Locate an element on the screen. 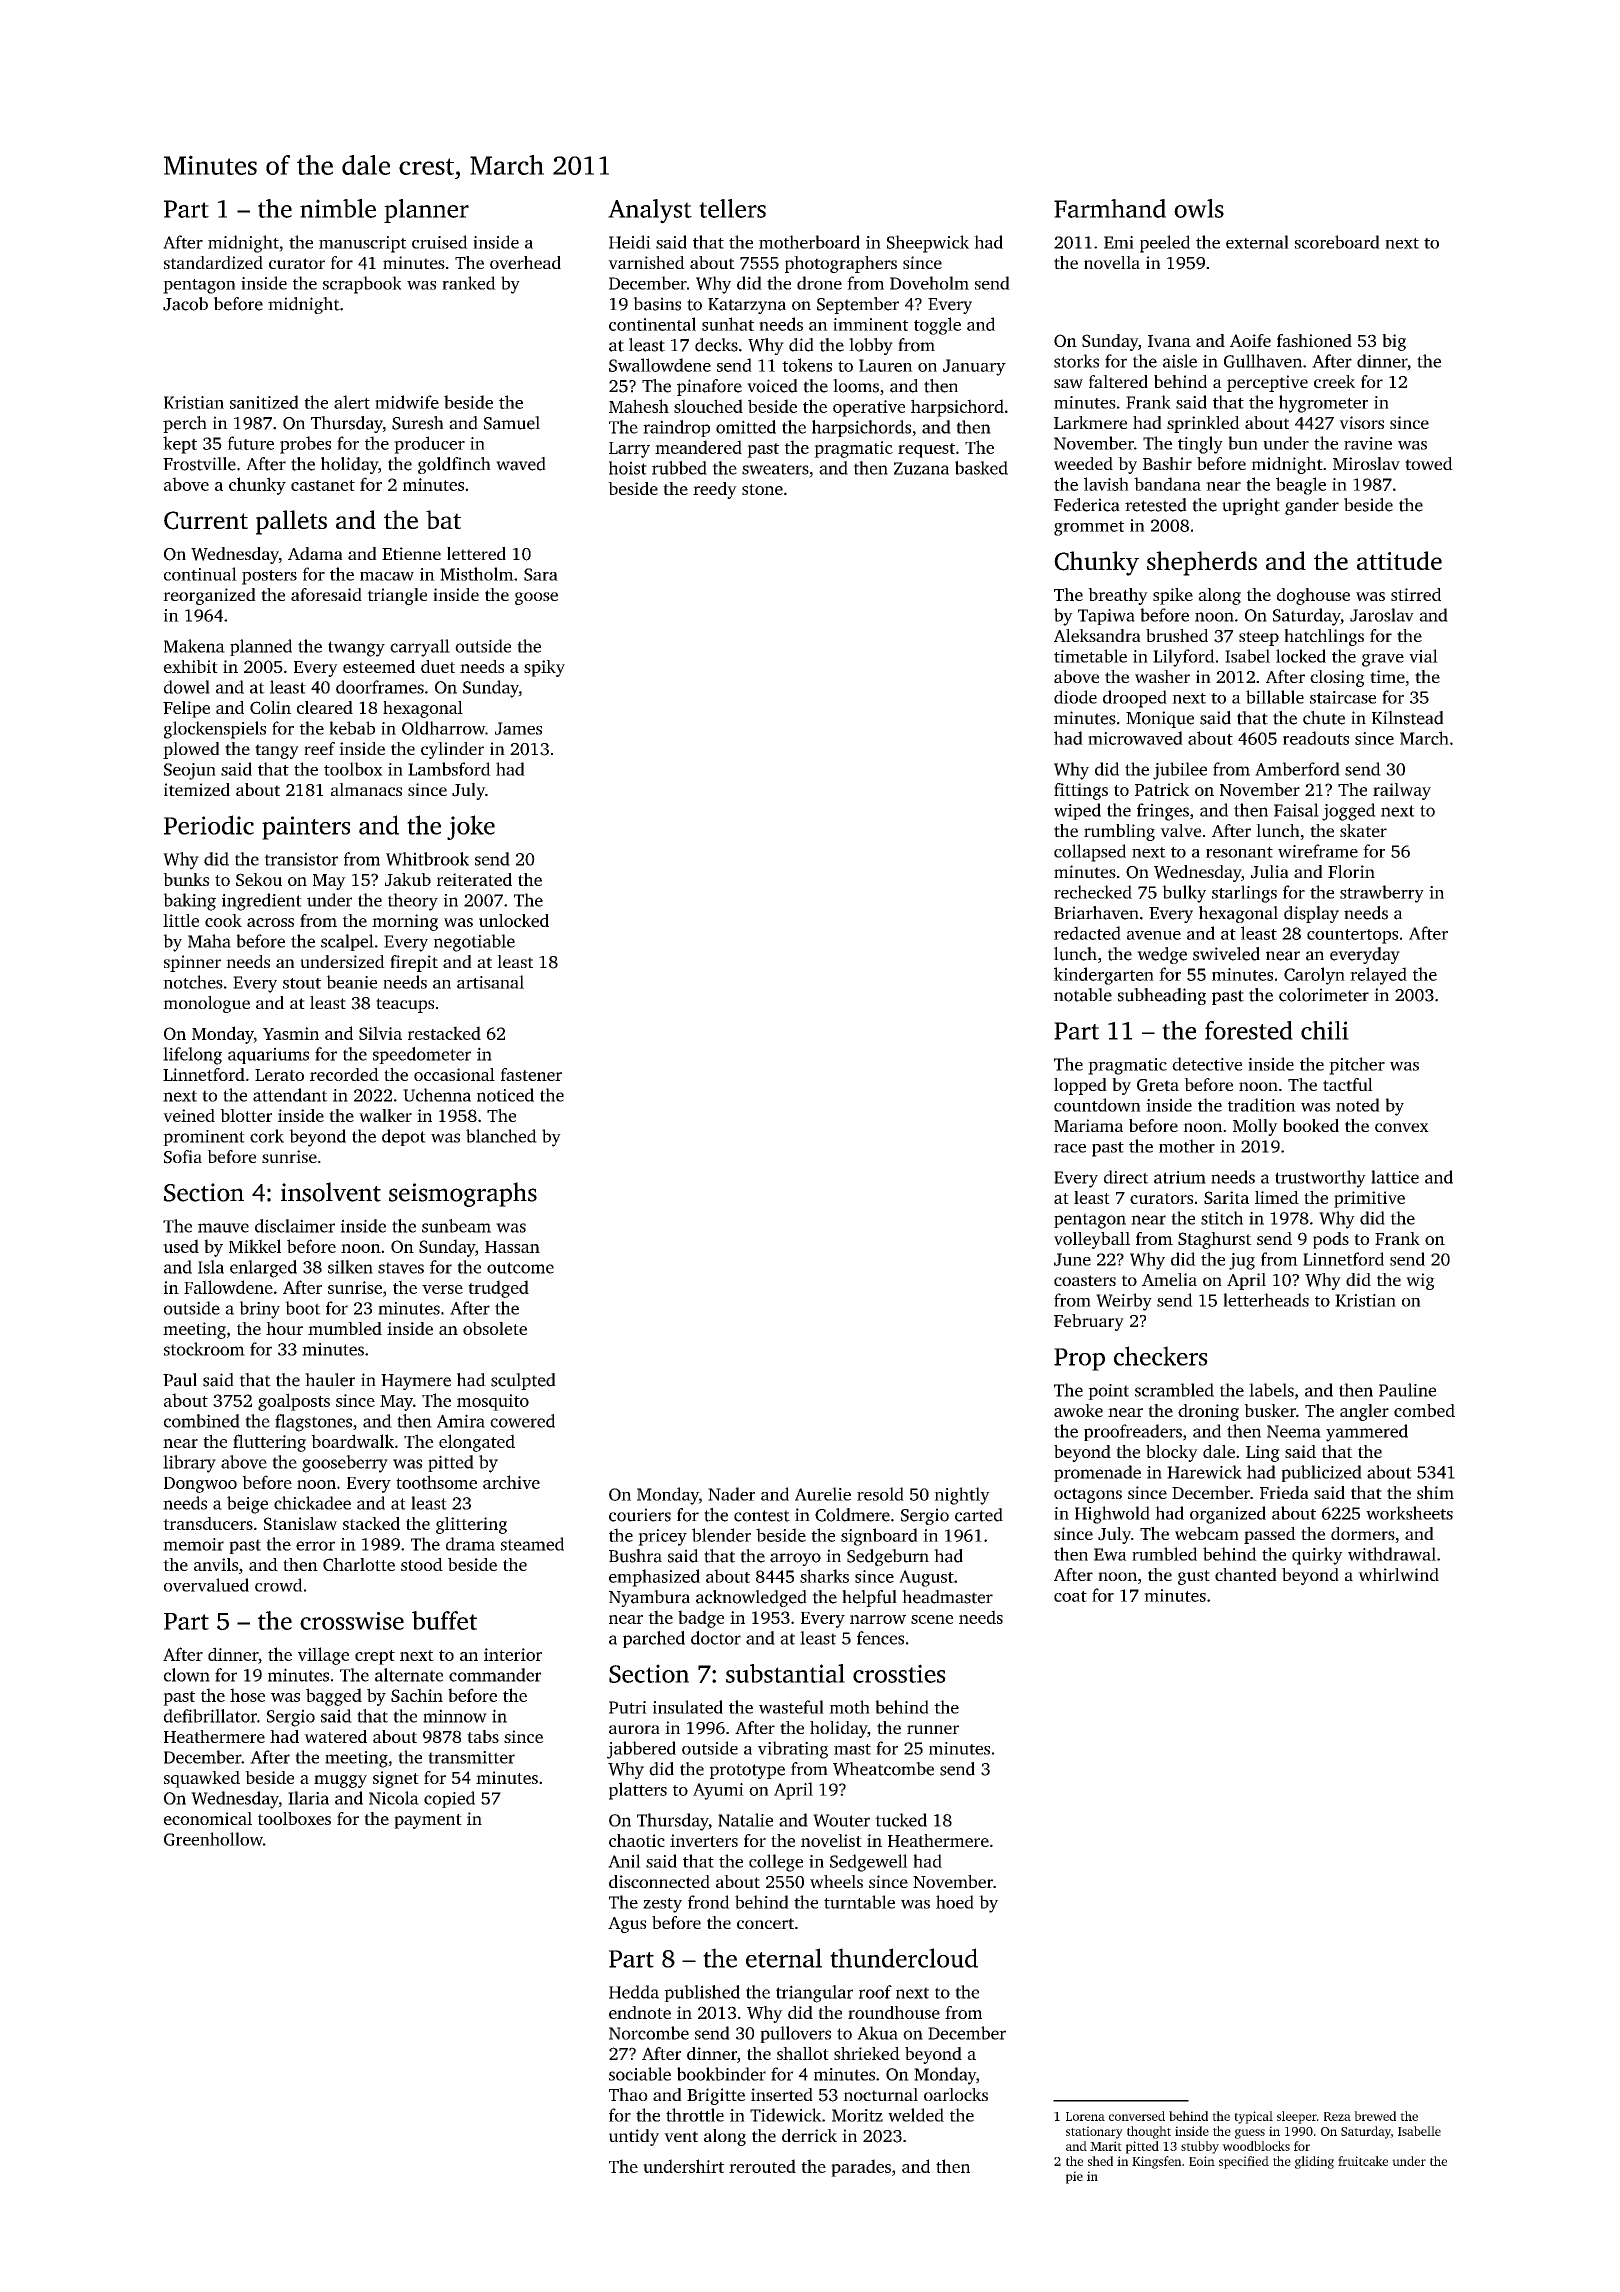 This screenshot has width=1620, height=2292. shepherds is located at coordinates (1202, 563).
